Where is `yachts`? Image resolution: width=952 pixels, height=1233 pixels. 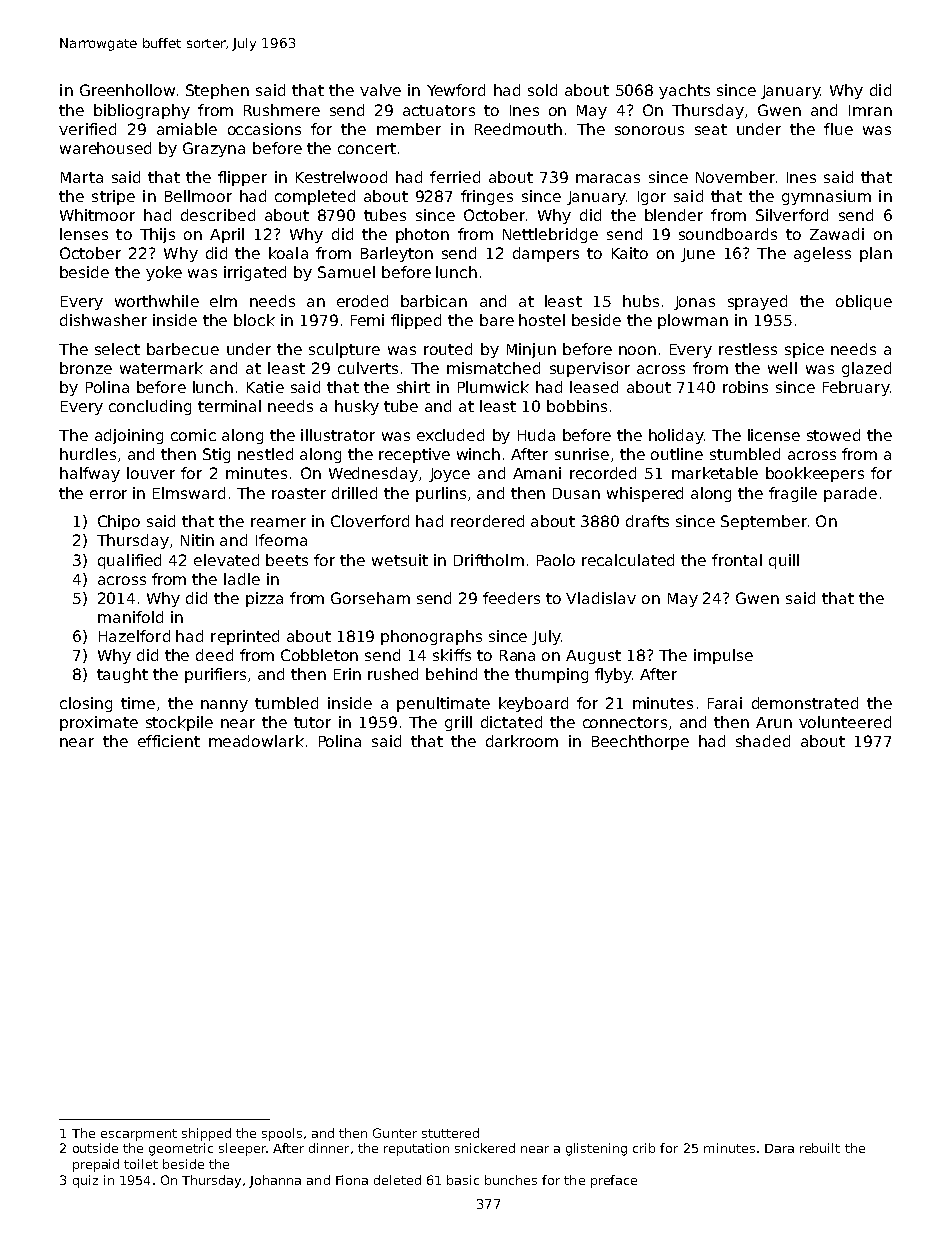
yachts is located at coordinates (684, 91).
